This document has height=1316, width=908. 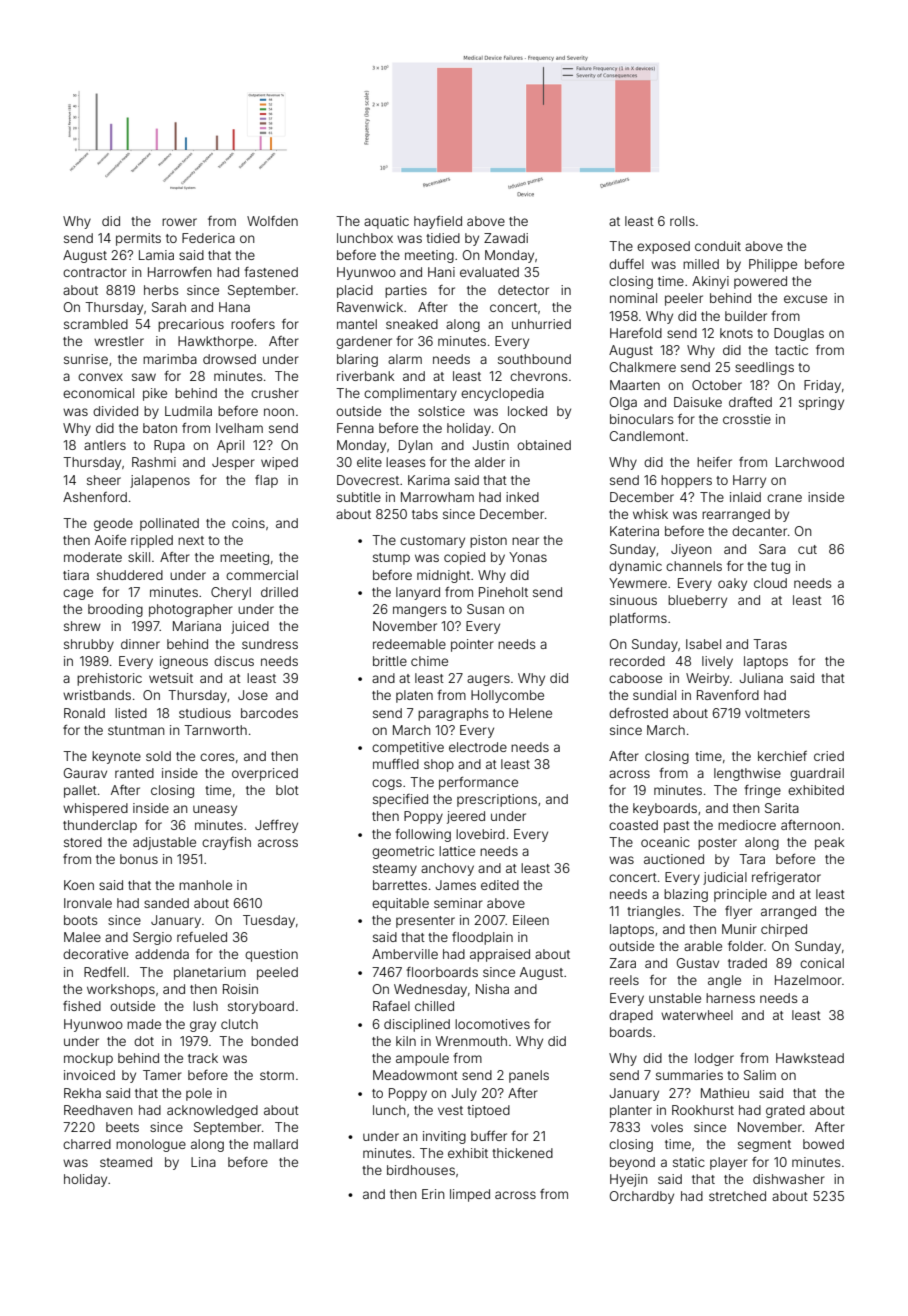 I want to click on steamed, so click(x=126, y=1162).
